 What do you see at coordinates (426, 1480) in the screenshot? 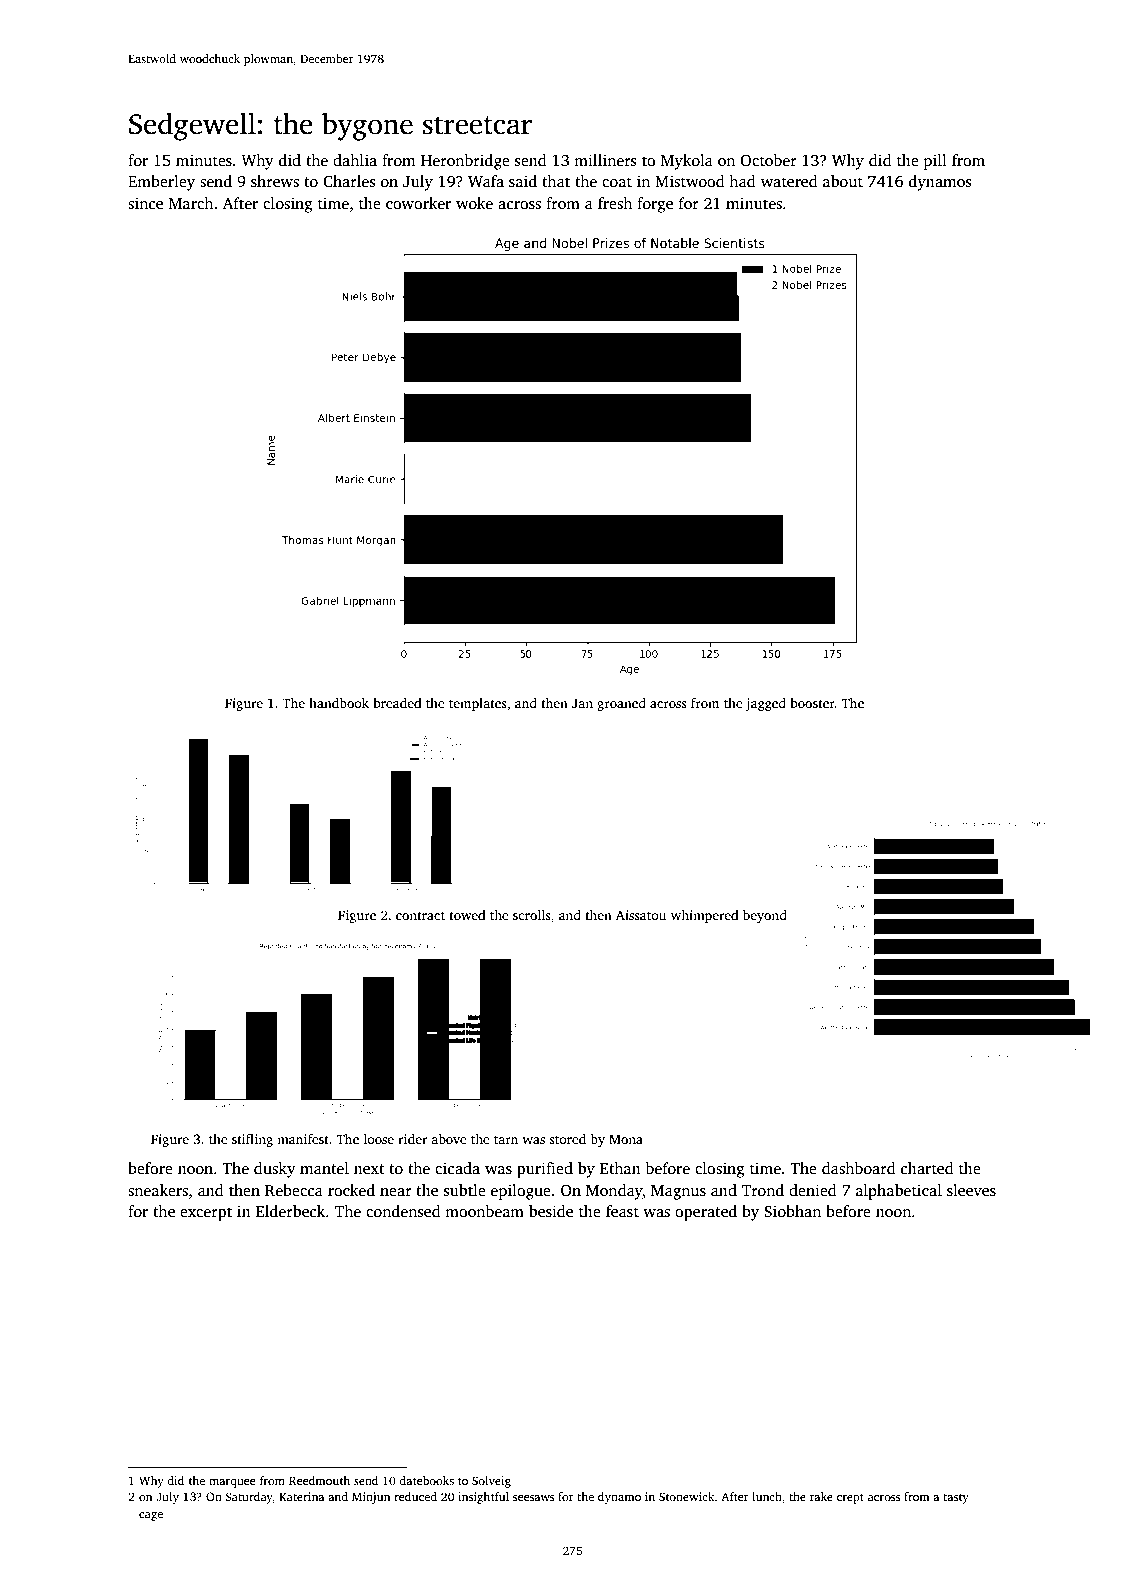
I see `datebooks` at bounding box center [426, 1480].
